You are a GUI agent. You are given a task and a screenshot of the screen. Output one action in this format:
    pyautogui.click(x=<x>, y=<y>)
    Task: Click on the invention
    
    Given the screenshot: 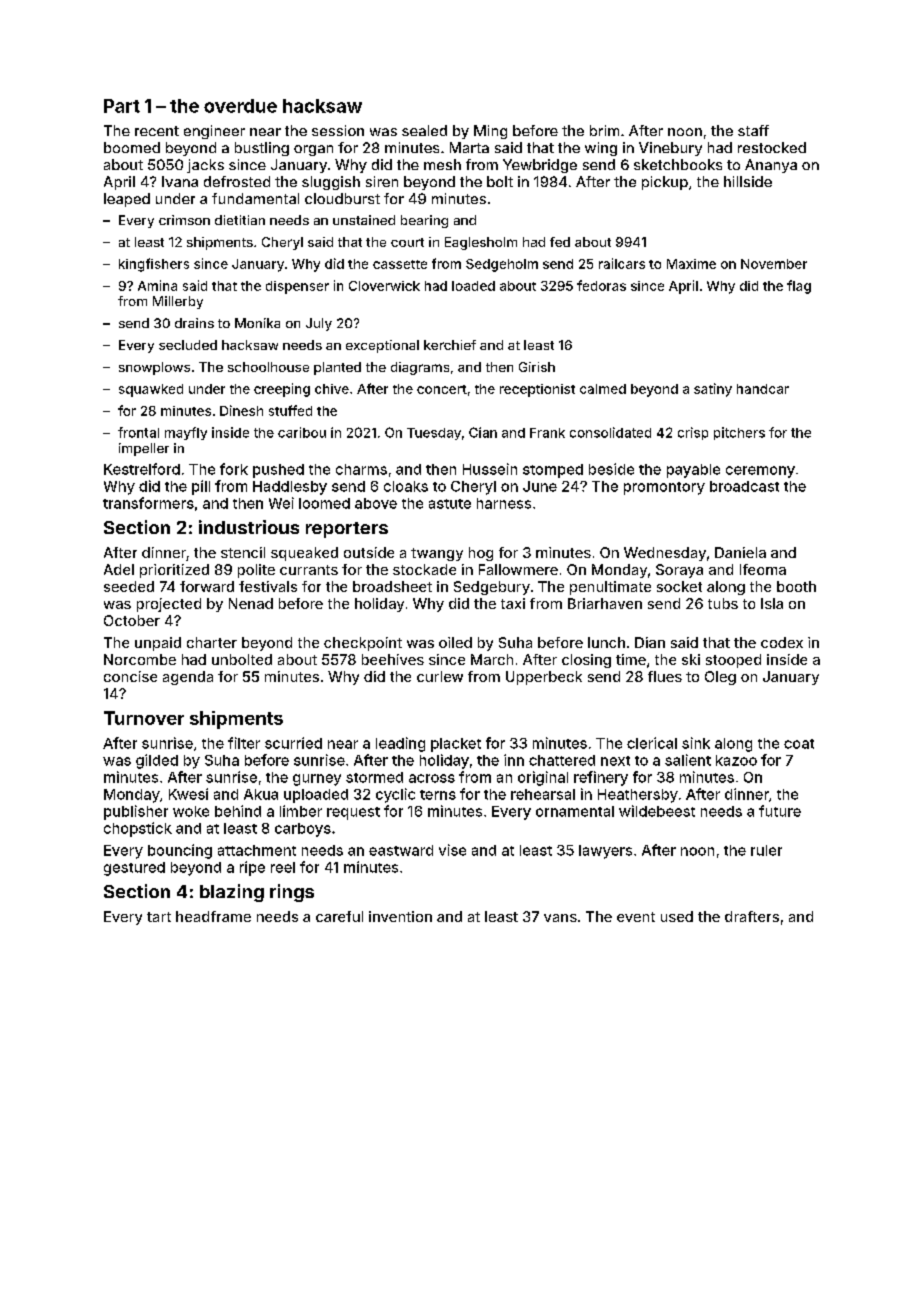 What is the action you would take?
    pyautogui.click(x=400, y=916)
